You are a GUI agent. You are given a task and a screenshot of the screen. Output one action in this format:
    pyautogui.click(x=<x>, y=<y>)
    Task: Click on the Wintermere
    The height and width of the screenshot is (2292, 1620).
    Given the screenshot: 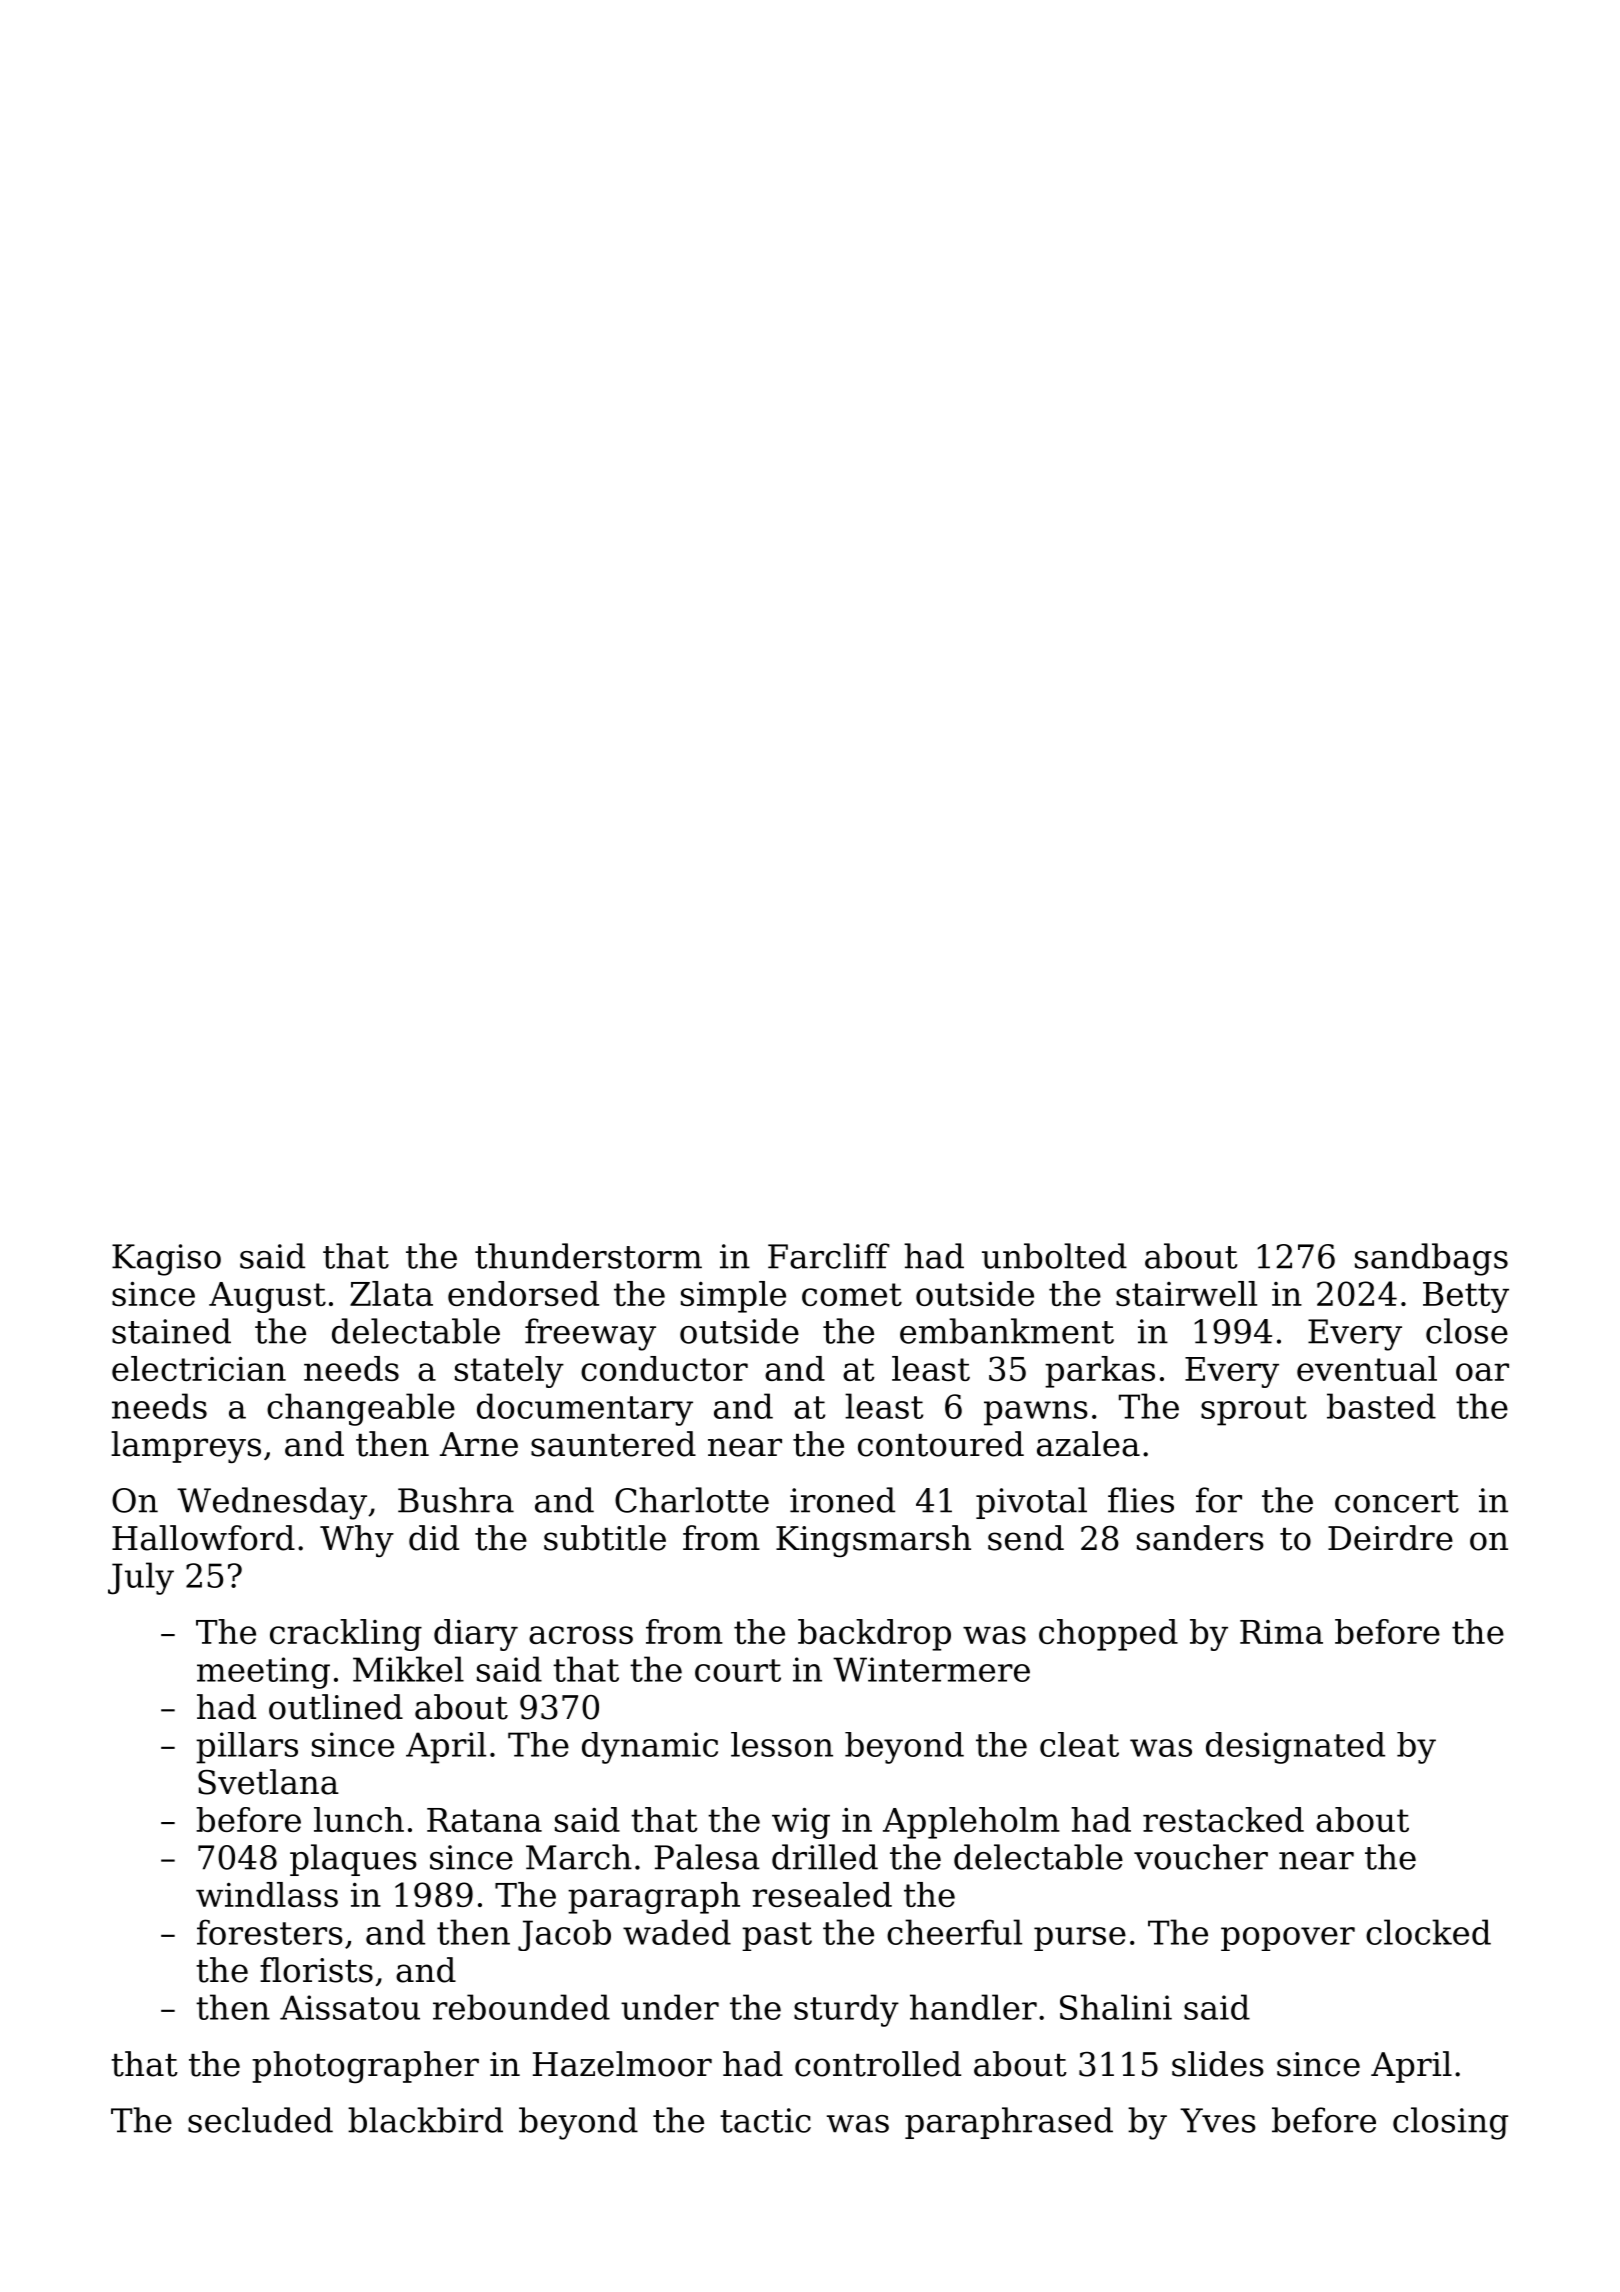 What is the action you would take?
    pyautogui.click(x=931, y=1669)
